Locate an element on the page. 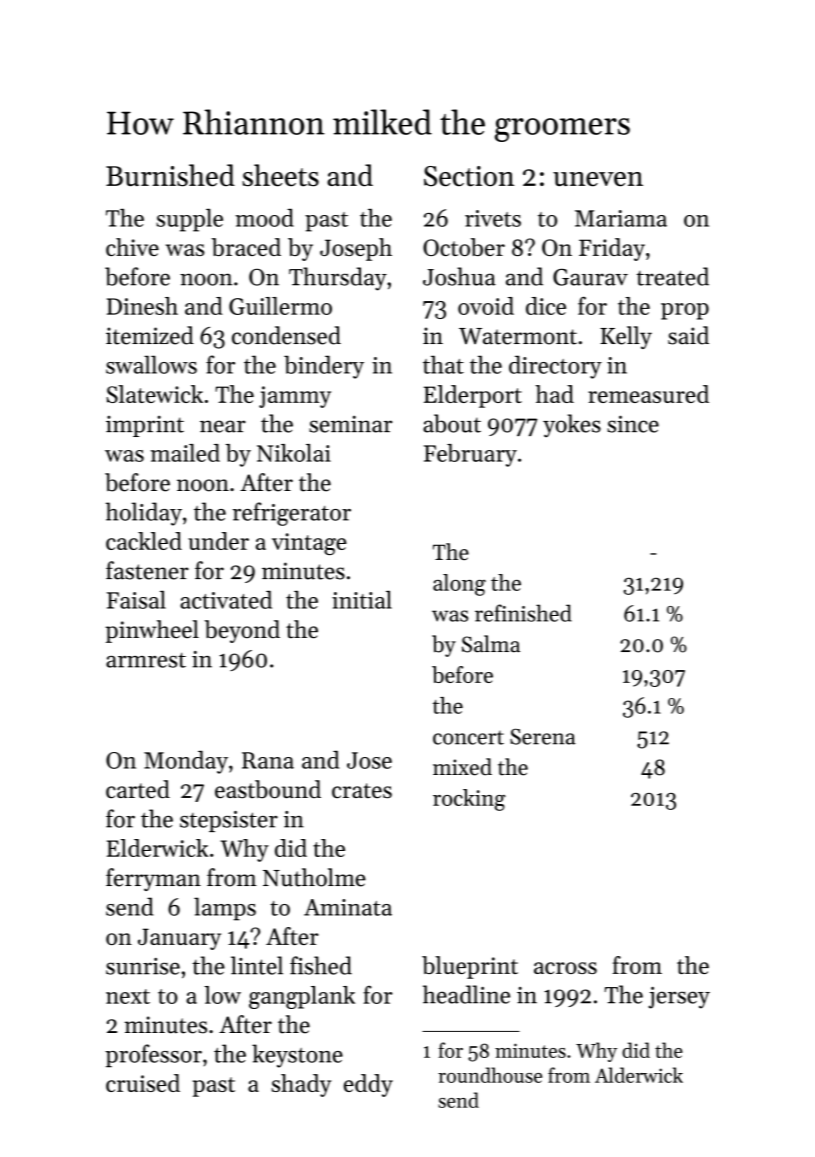  blueprint is located at coordinates (470, 967).
